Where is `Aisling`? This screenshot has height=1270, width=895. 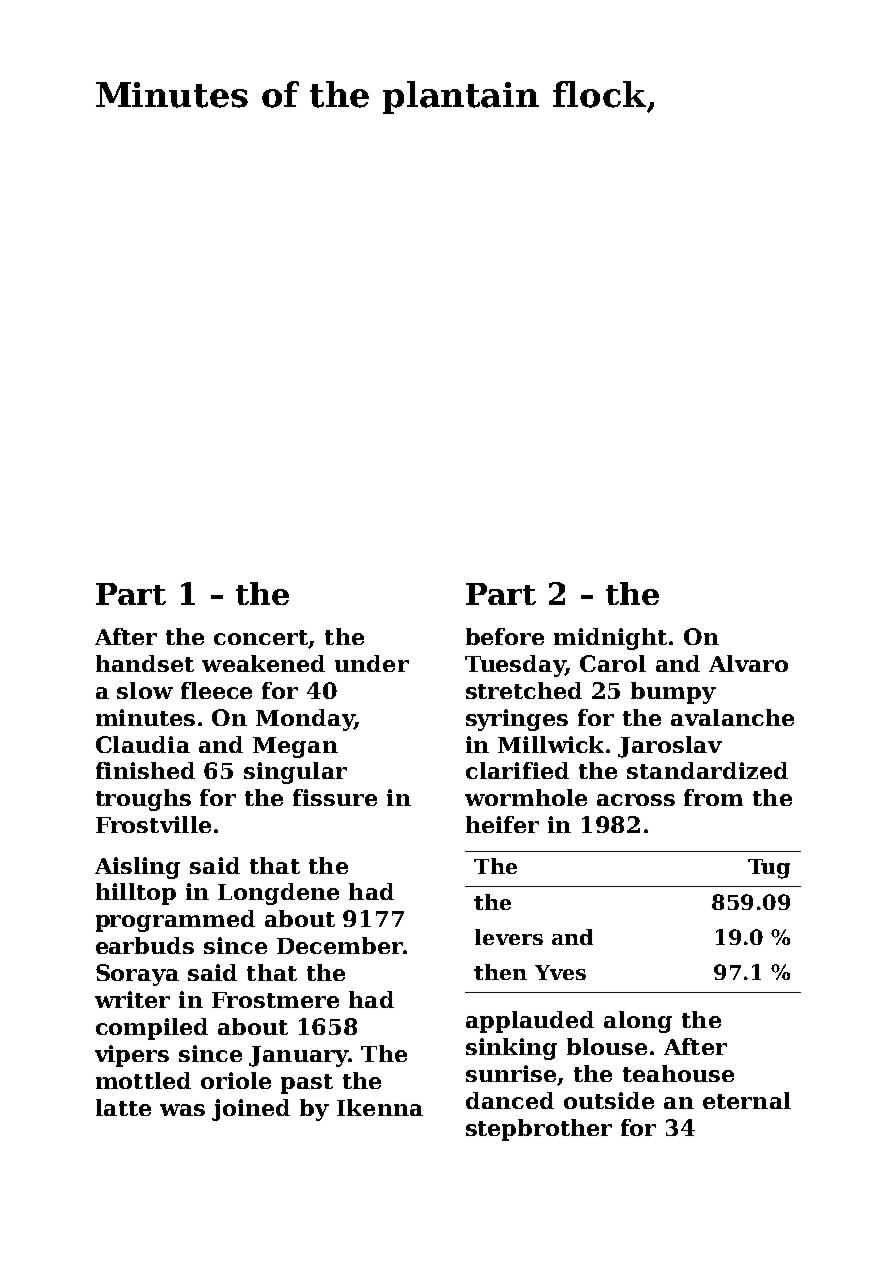 Aisling is located at coordinates (137, 868).
